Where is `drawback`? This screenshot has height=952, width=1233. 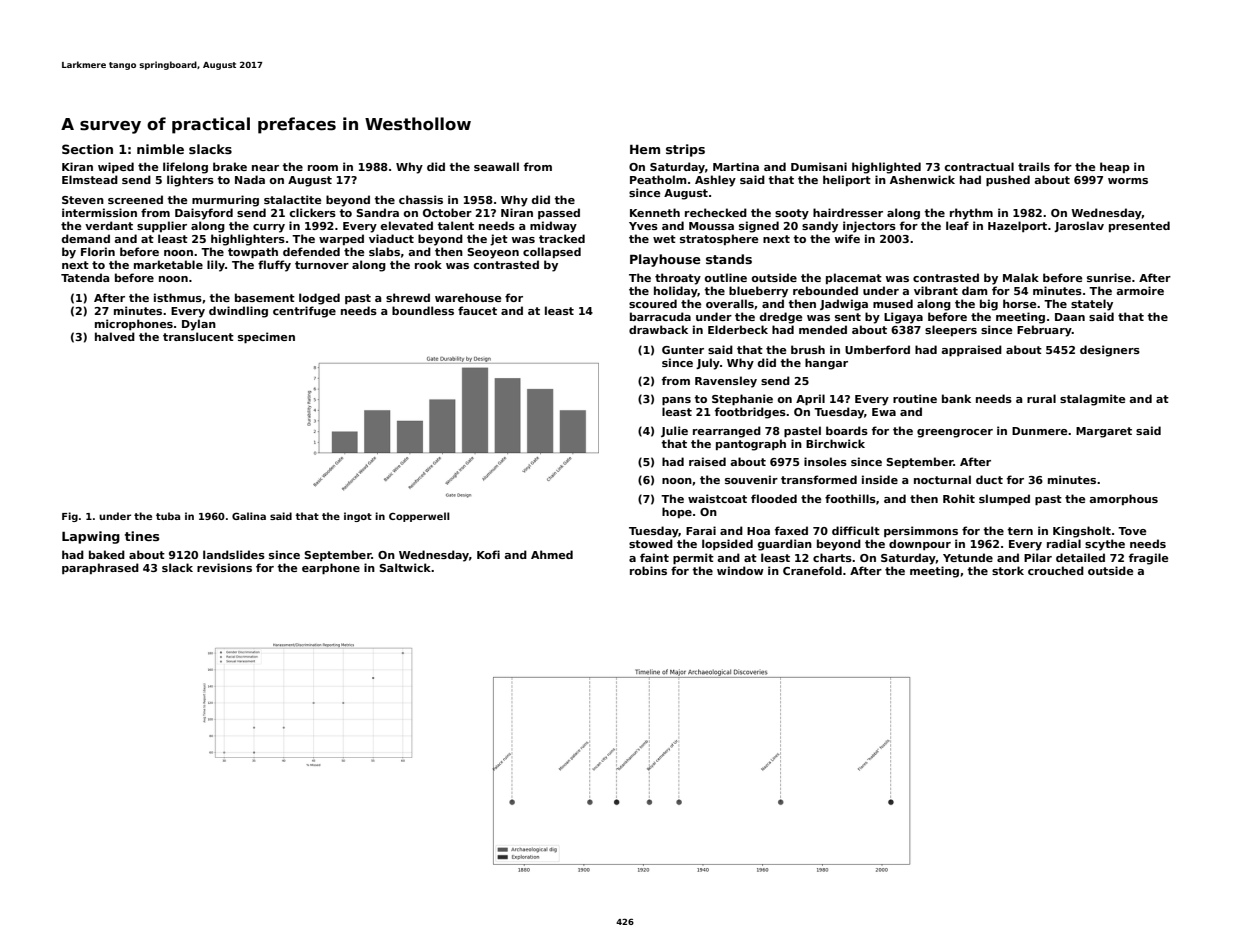
drawback is located at coordinates (658, 329).
